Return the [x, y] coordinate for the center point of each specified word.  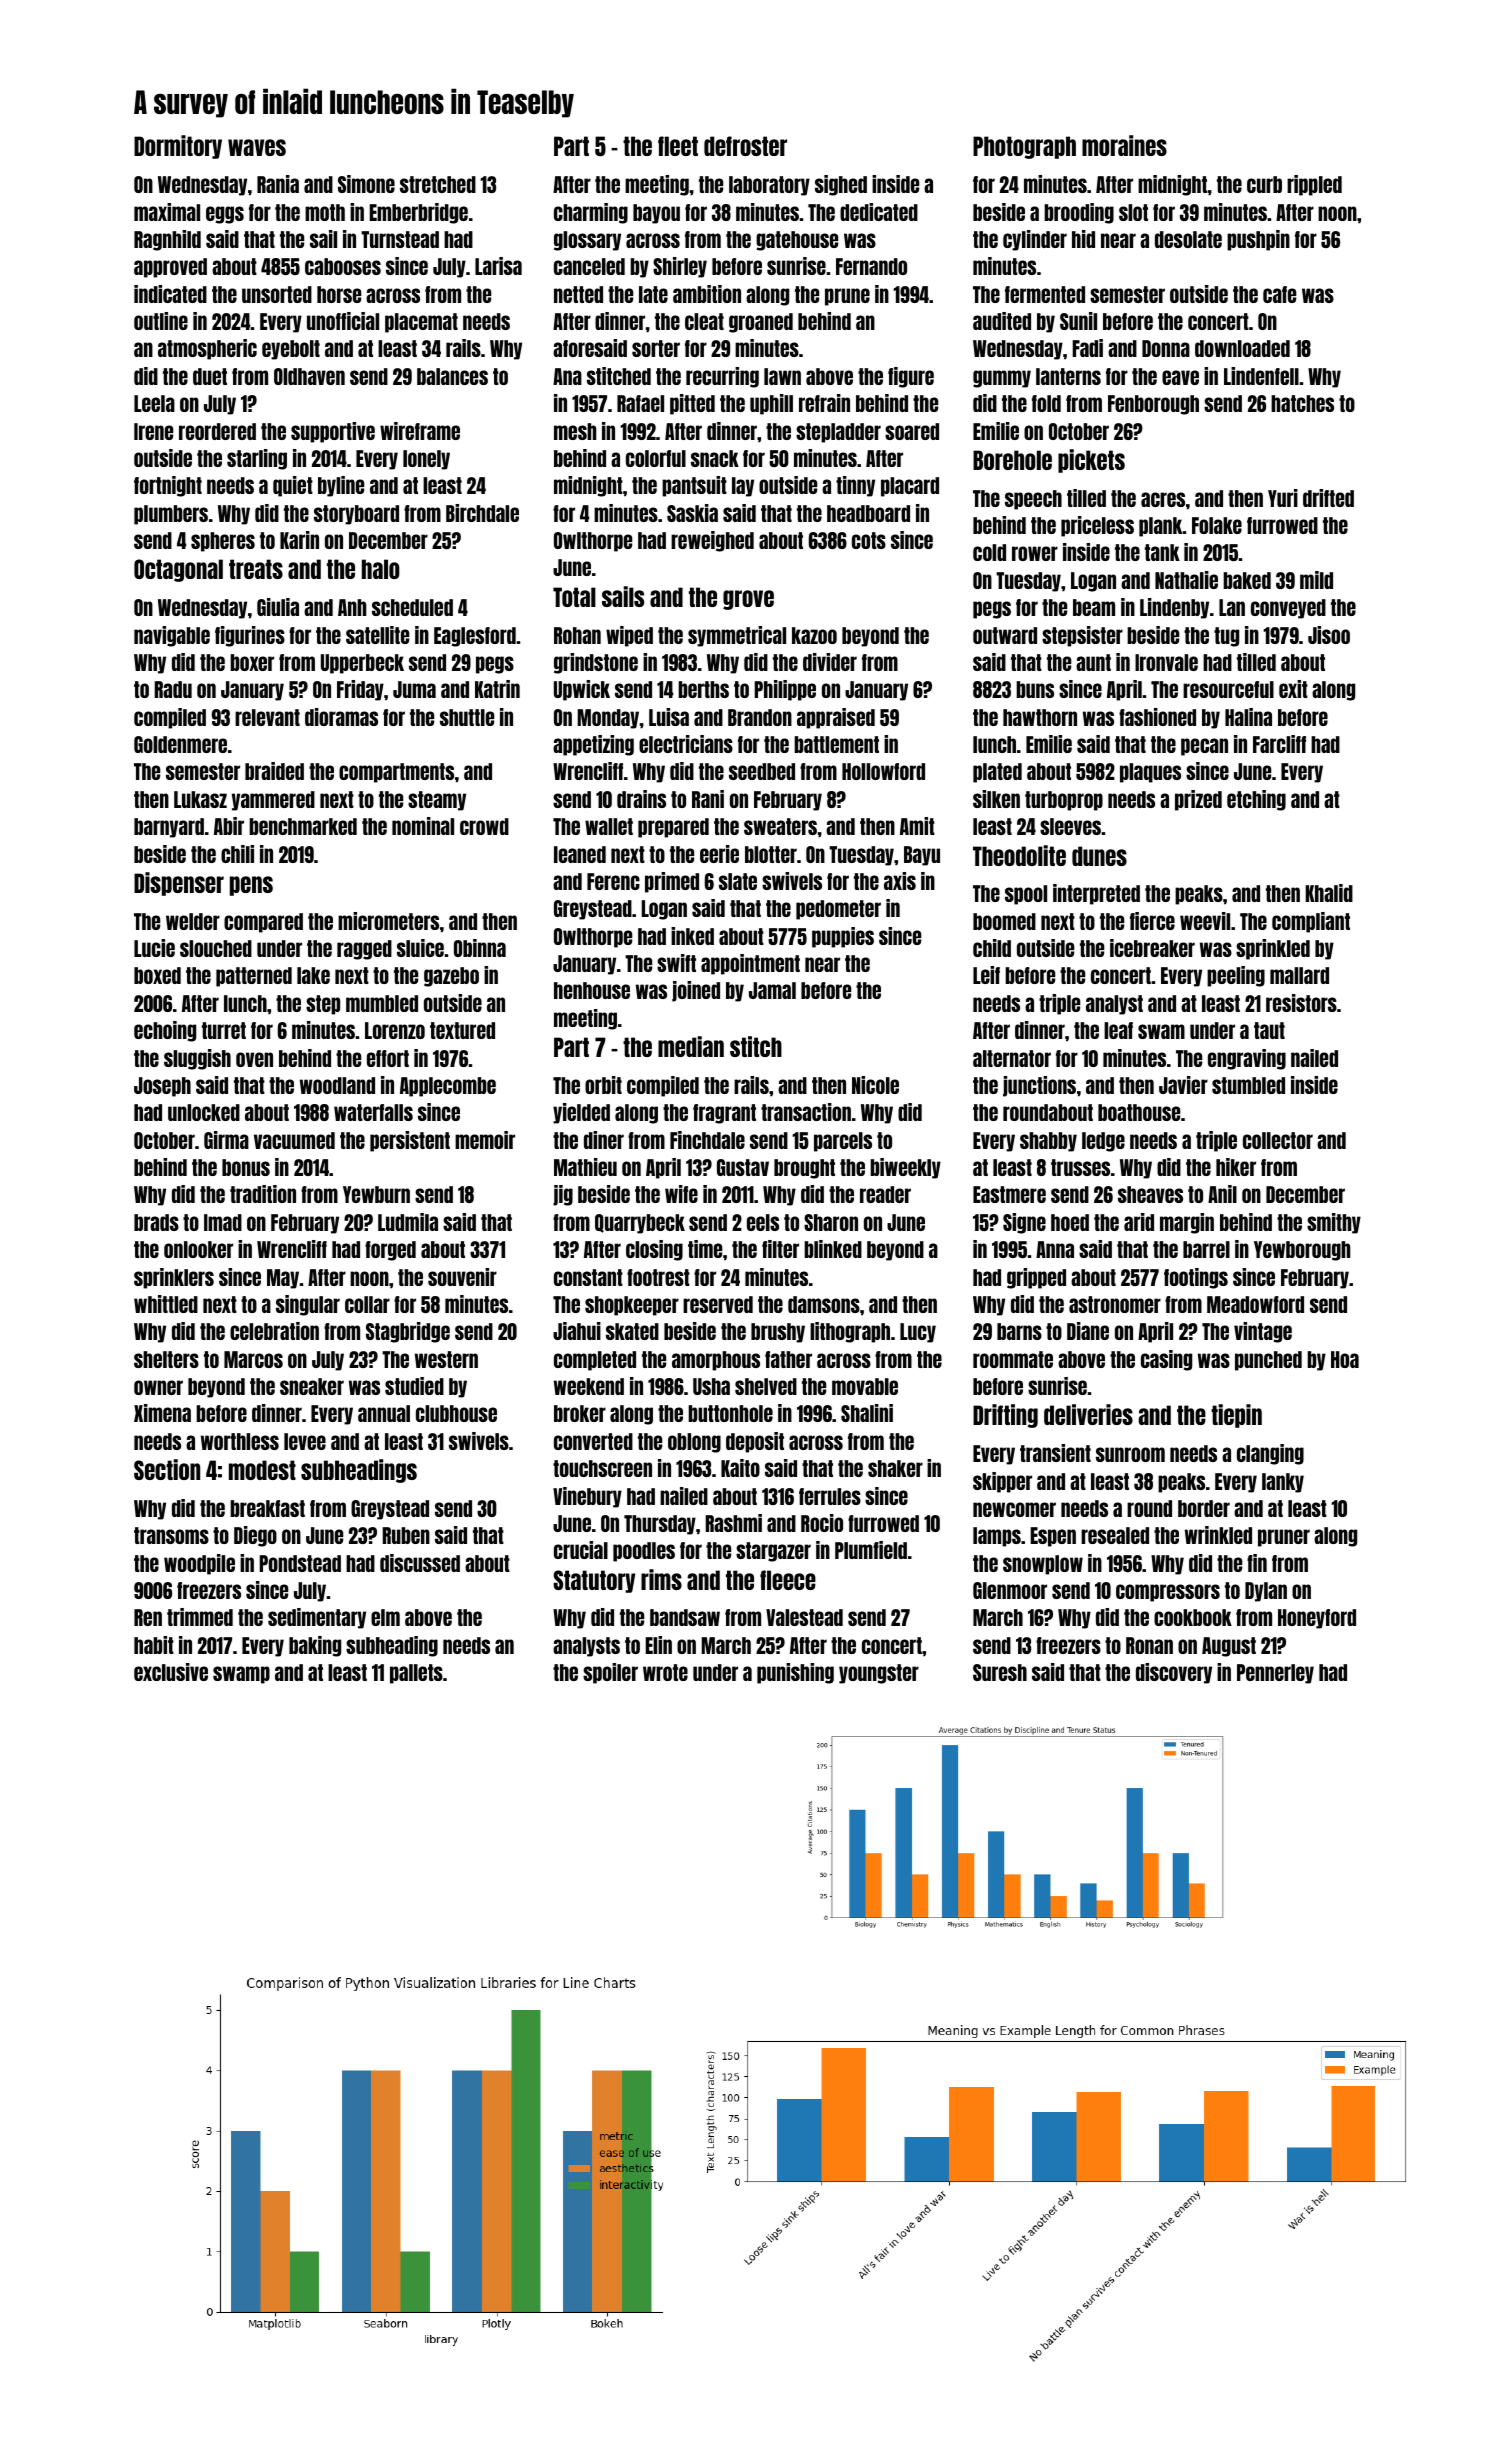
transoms [171, 1535]
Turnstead [400, 239]
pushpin [1258, 240]
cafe [1279, 294]
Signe [1024, 1223]
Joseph [162, 1087]
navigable [172, 636]
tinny [855, 486]
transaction [806, 1112]
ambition [707, 294]
